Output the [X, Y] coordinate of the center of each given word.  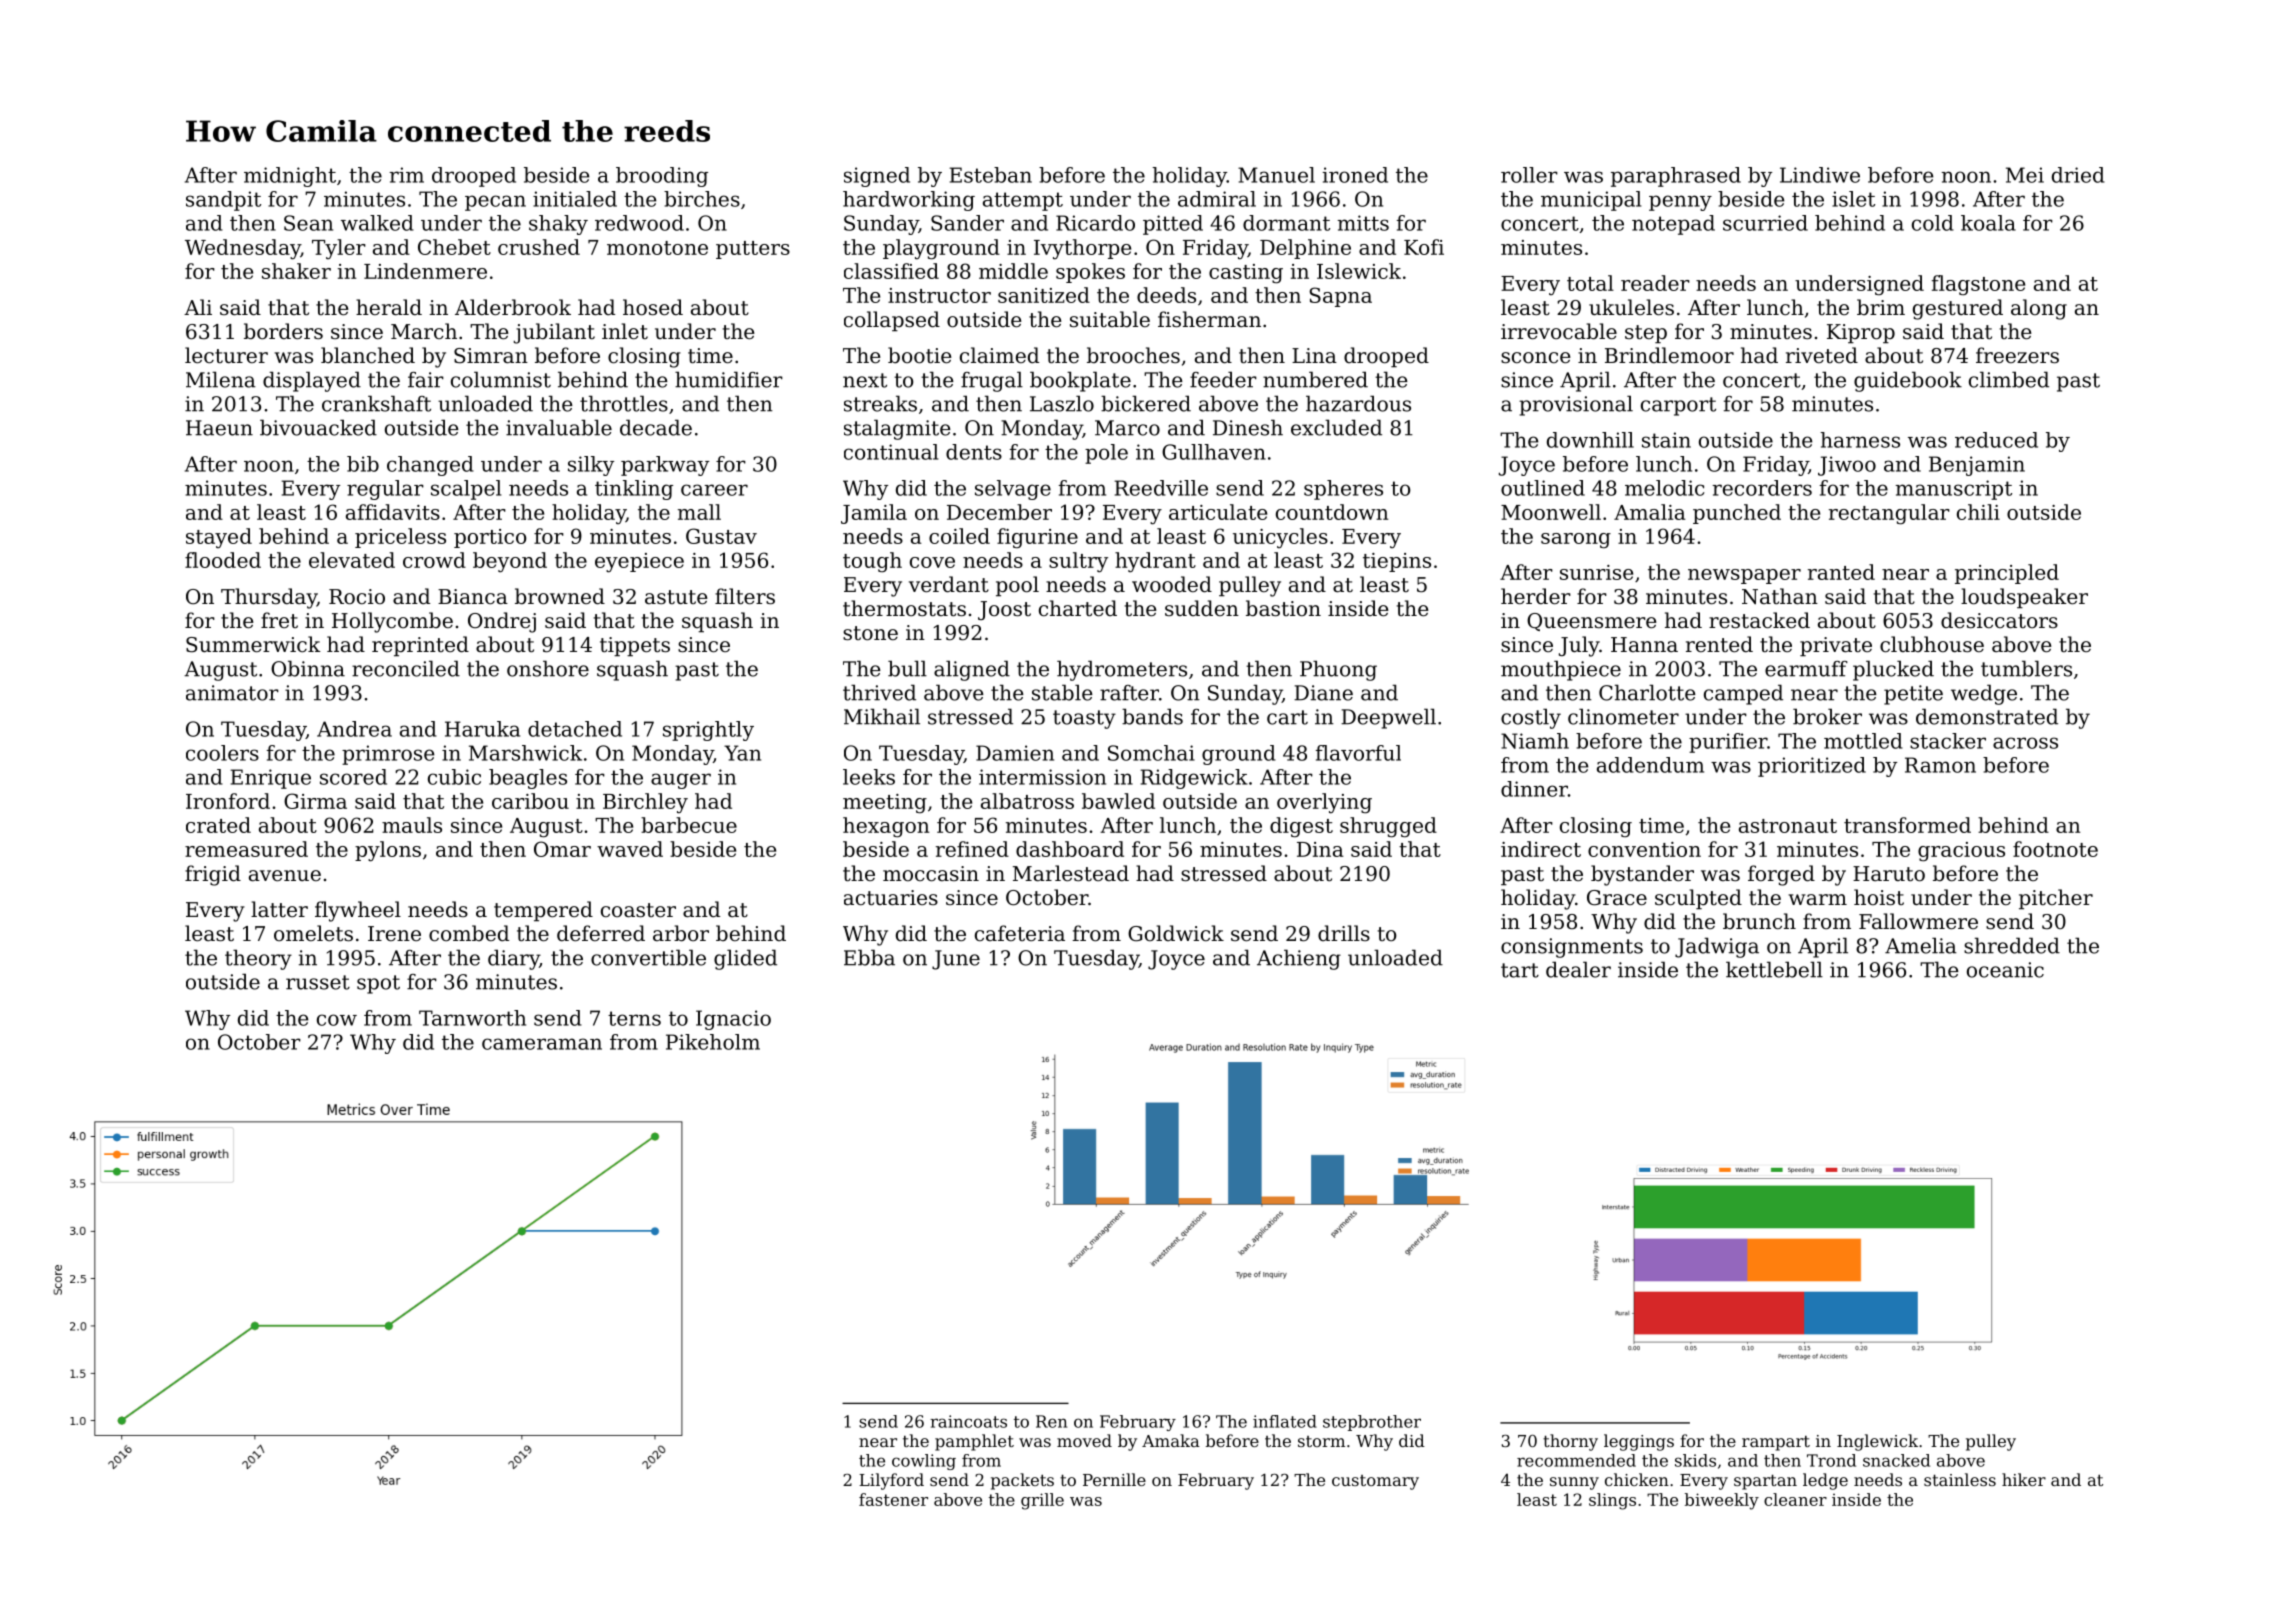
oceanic [2005, 970]
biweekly [1722, 1501]
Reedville [1161, 488]
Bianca [473, 597]
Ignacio [733, 1020]
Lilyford [891, 1481]
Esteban [990, 175]
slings [1612, 1501]
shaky [558, 225]
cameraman [542, 1044]
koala [1988, 223]
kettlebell [1774, 969]
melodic [1664, 488]
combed [469, 933]
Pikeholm [713, 1042]
